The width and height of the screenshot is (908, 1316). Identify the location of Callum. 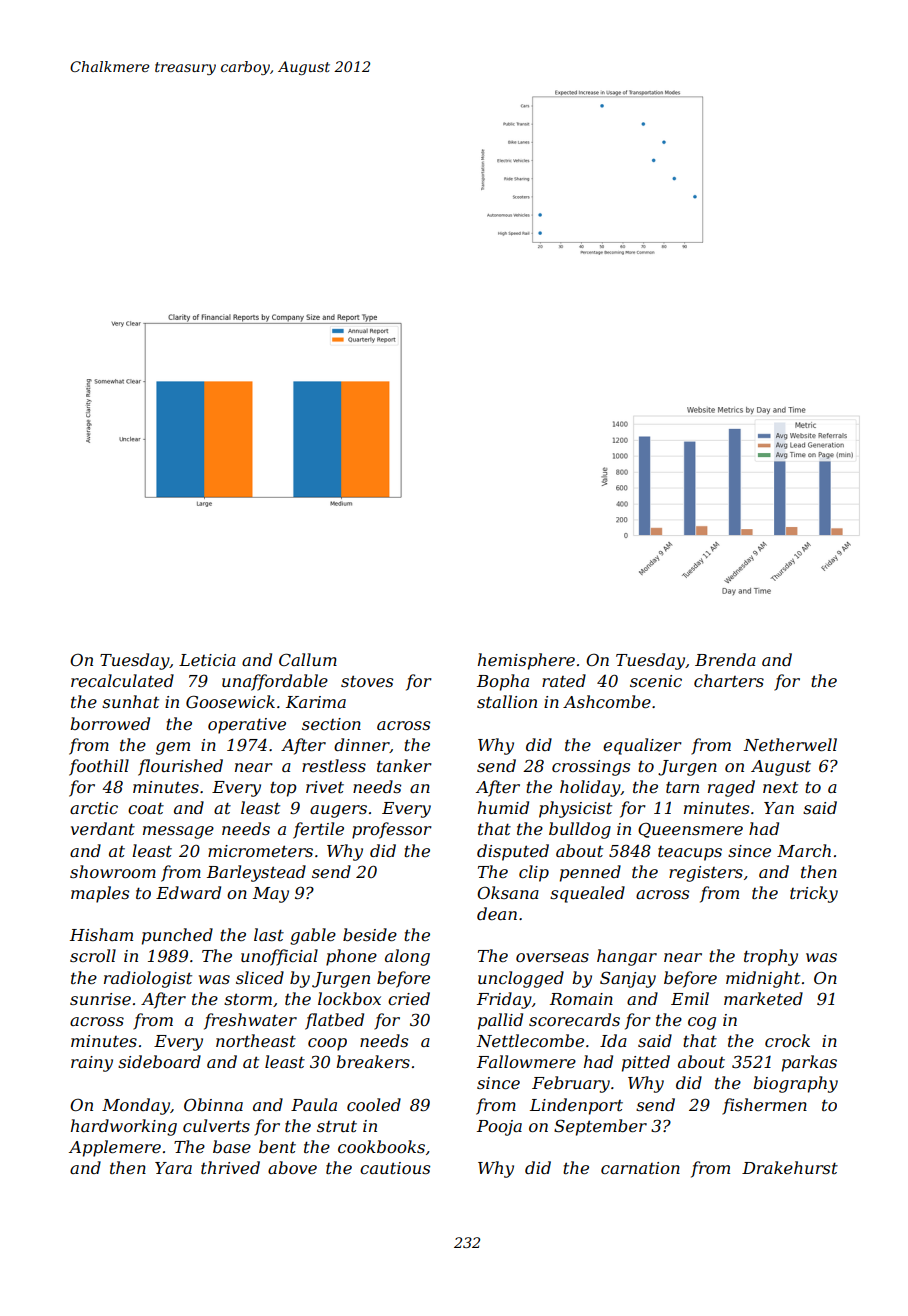
(308, 659).
